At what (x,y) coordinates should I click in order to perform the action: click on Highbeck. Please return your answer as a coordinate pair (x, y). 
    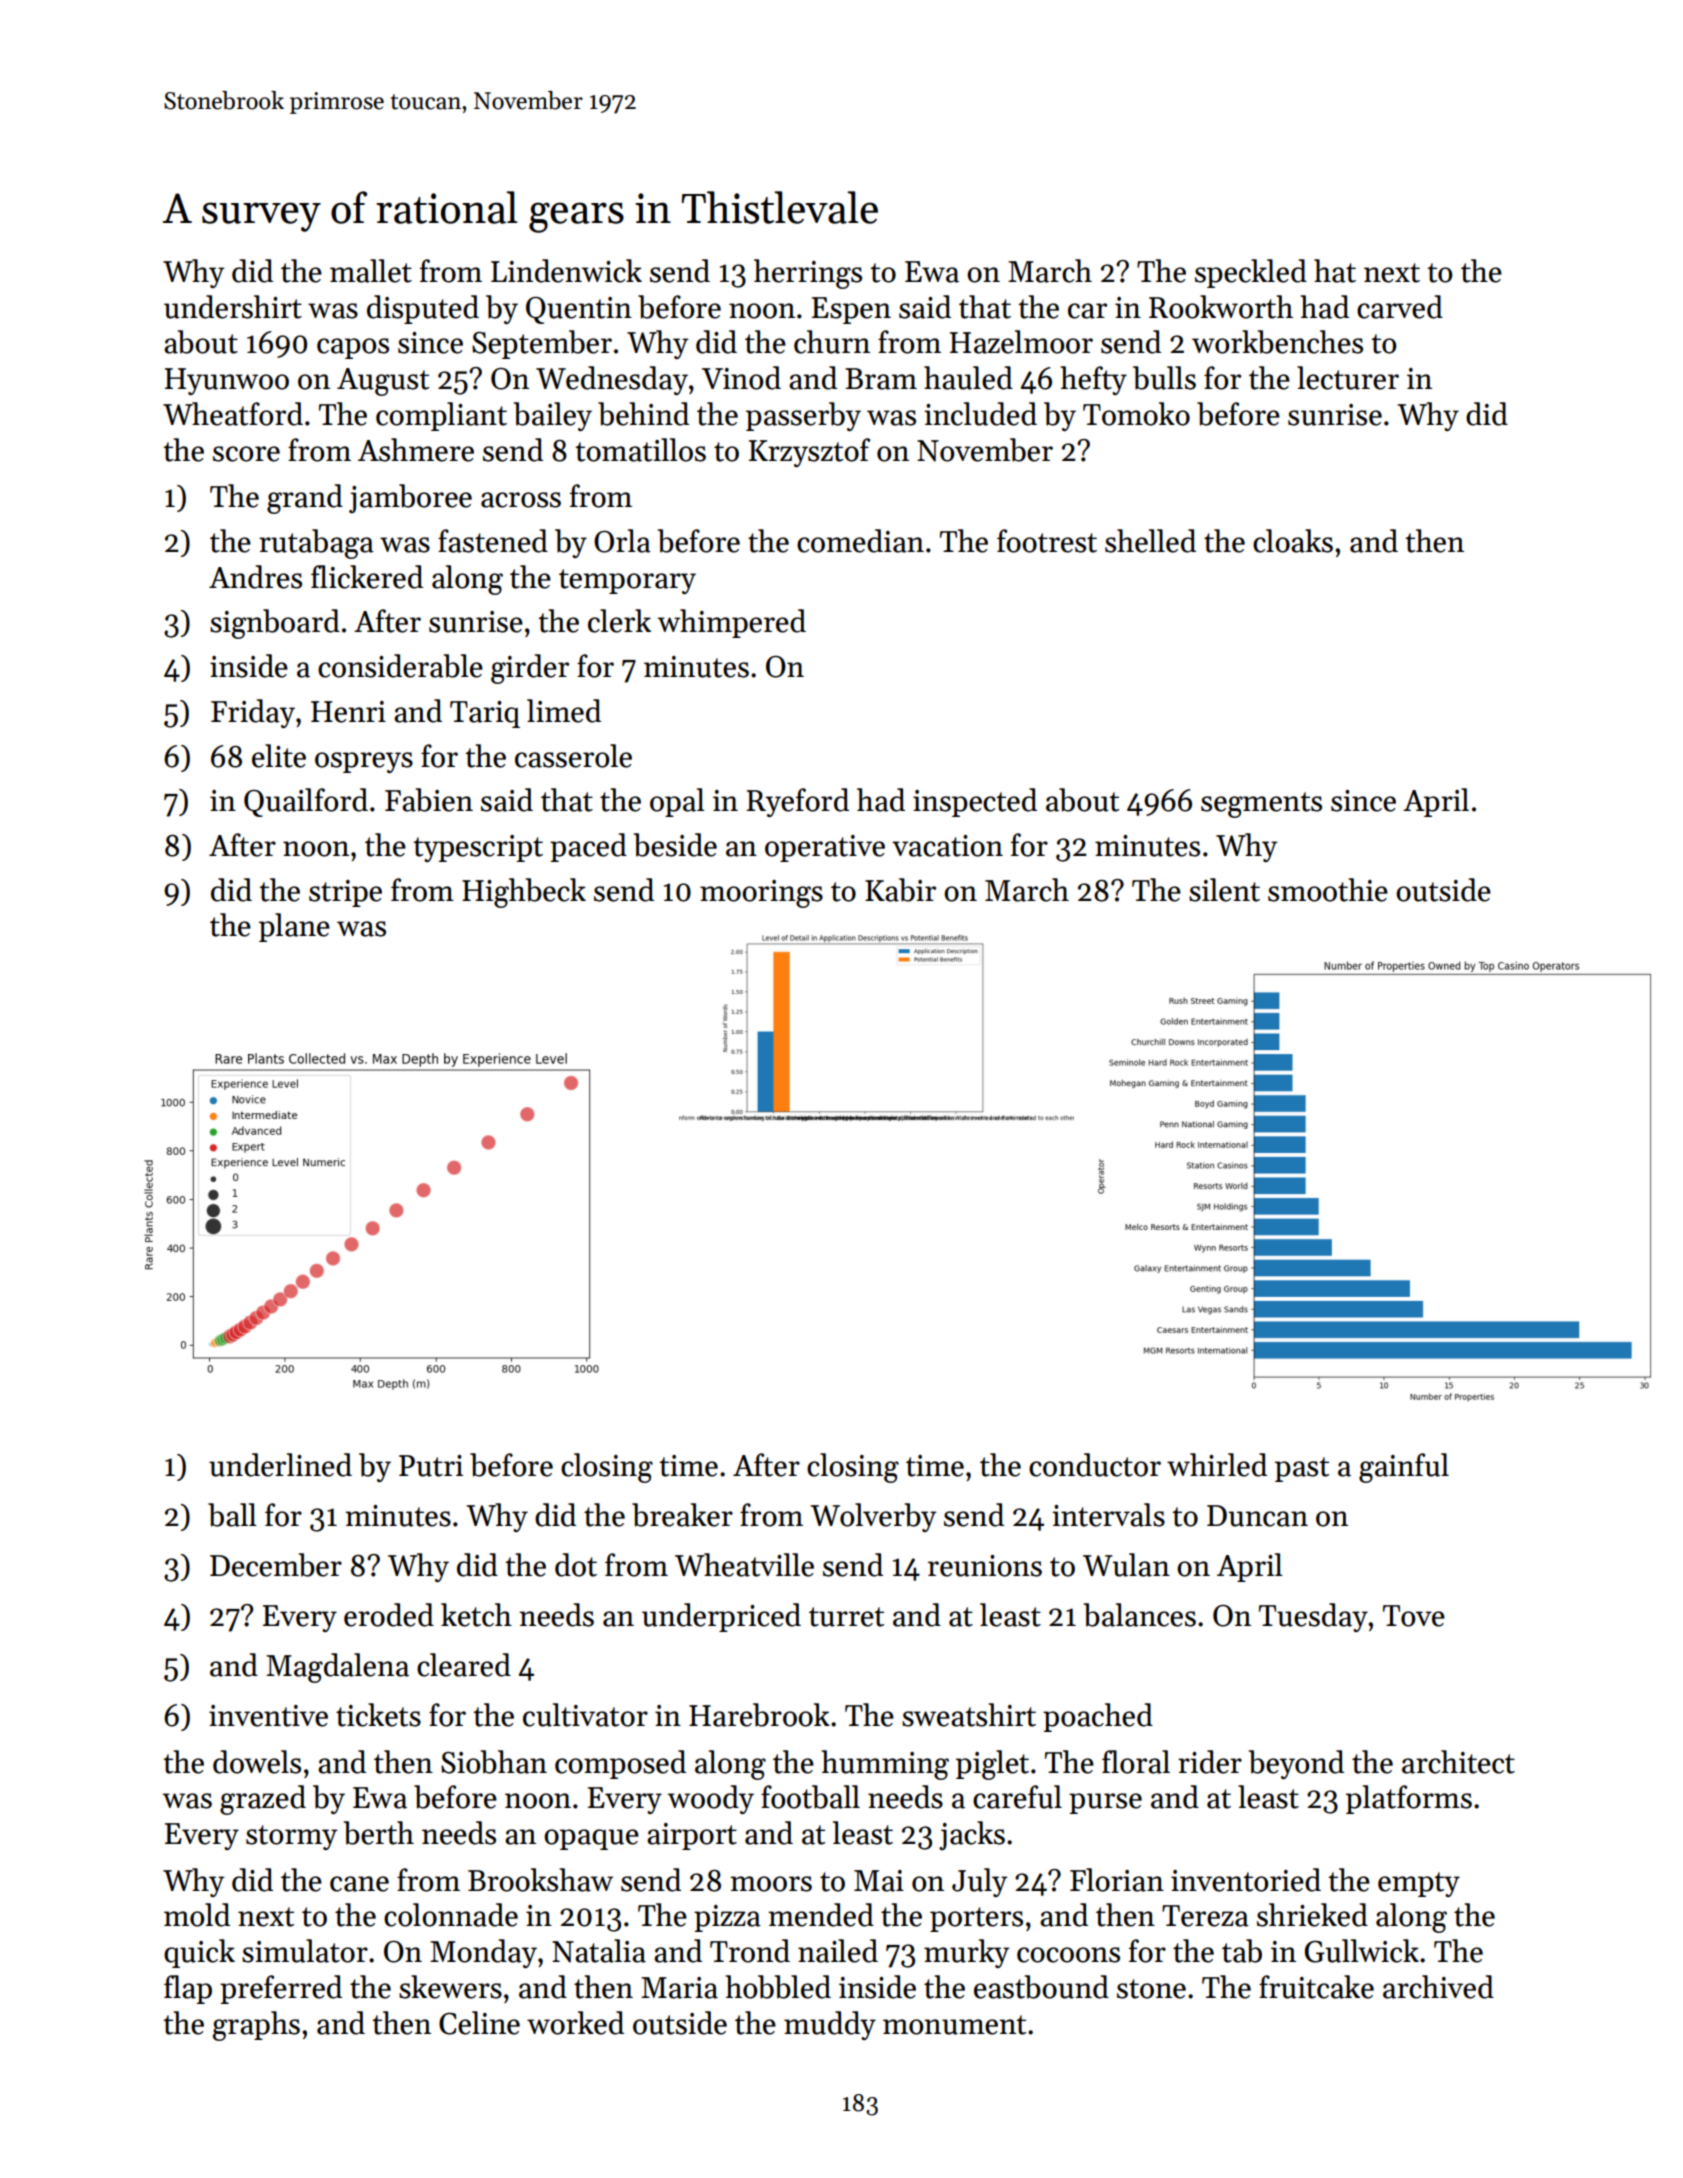
    Looking at the image, I should click on (524, 893).
